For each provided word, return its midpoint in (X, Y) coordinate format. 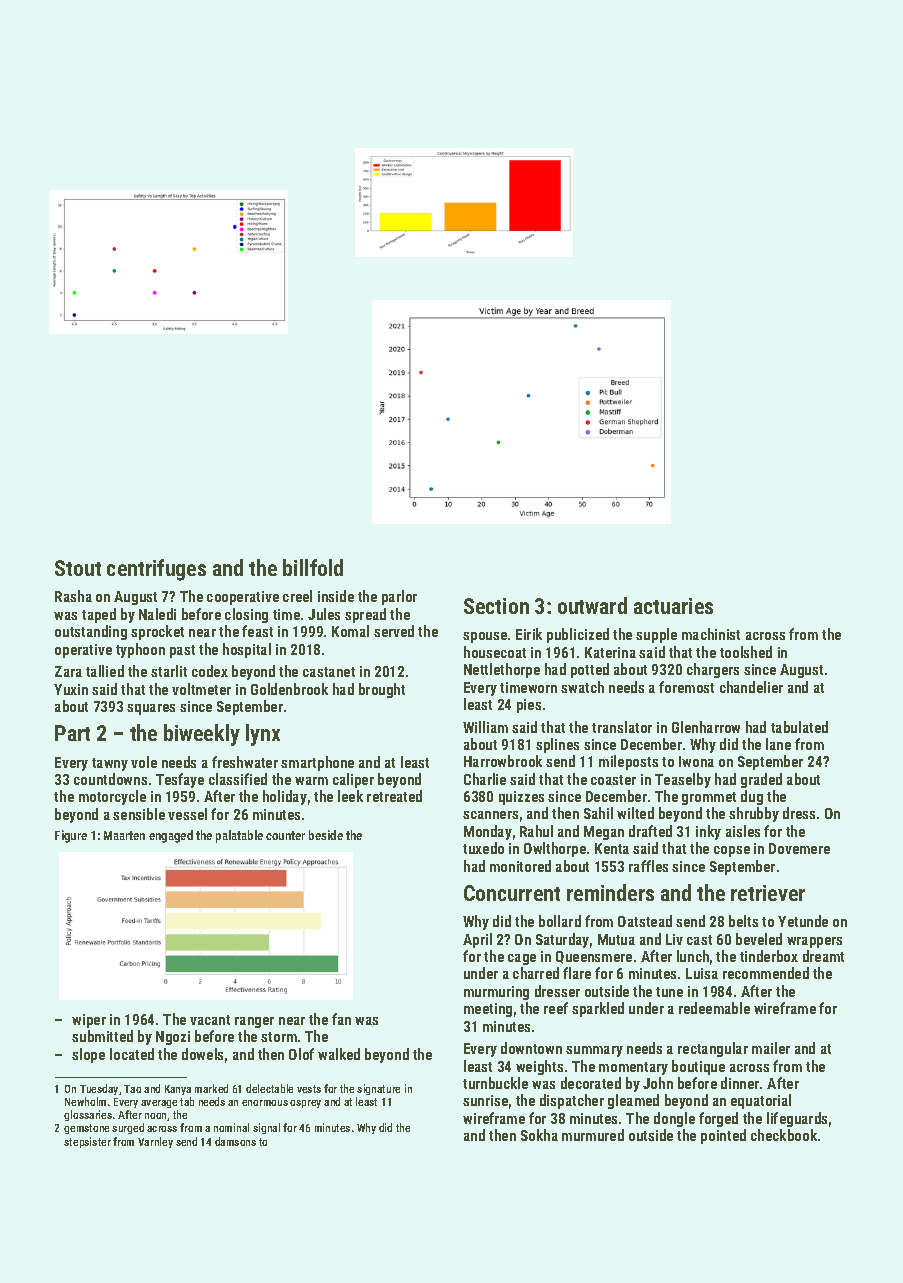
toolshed (746, 652)
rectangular (713, 1049)
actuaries (673, 606)
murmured (593, 1135)
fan (341, 1019)
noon (155, 1116)
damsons (235, 1141)
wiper (89, 1021)
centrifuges (156, 570)
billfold (313, 567)
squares (151, 709)
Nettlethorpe (502, 670)
